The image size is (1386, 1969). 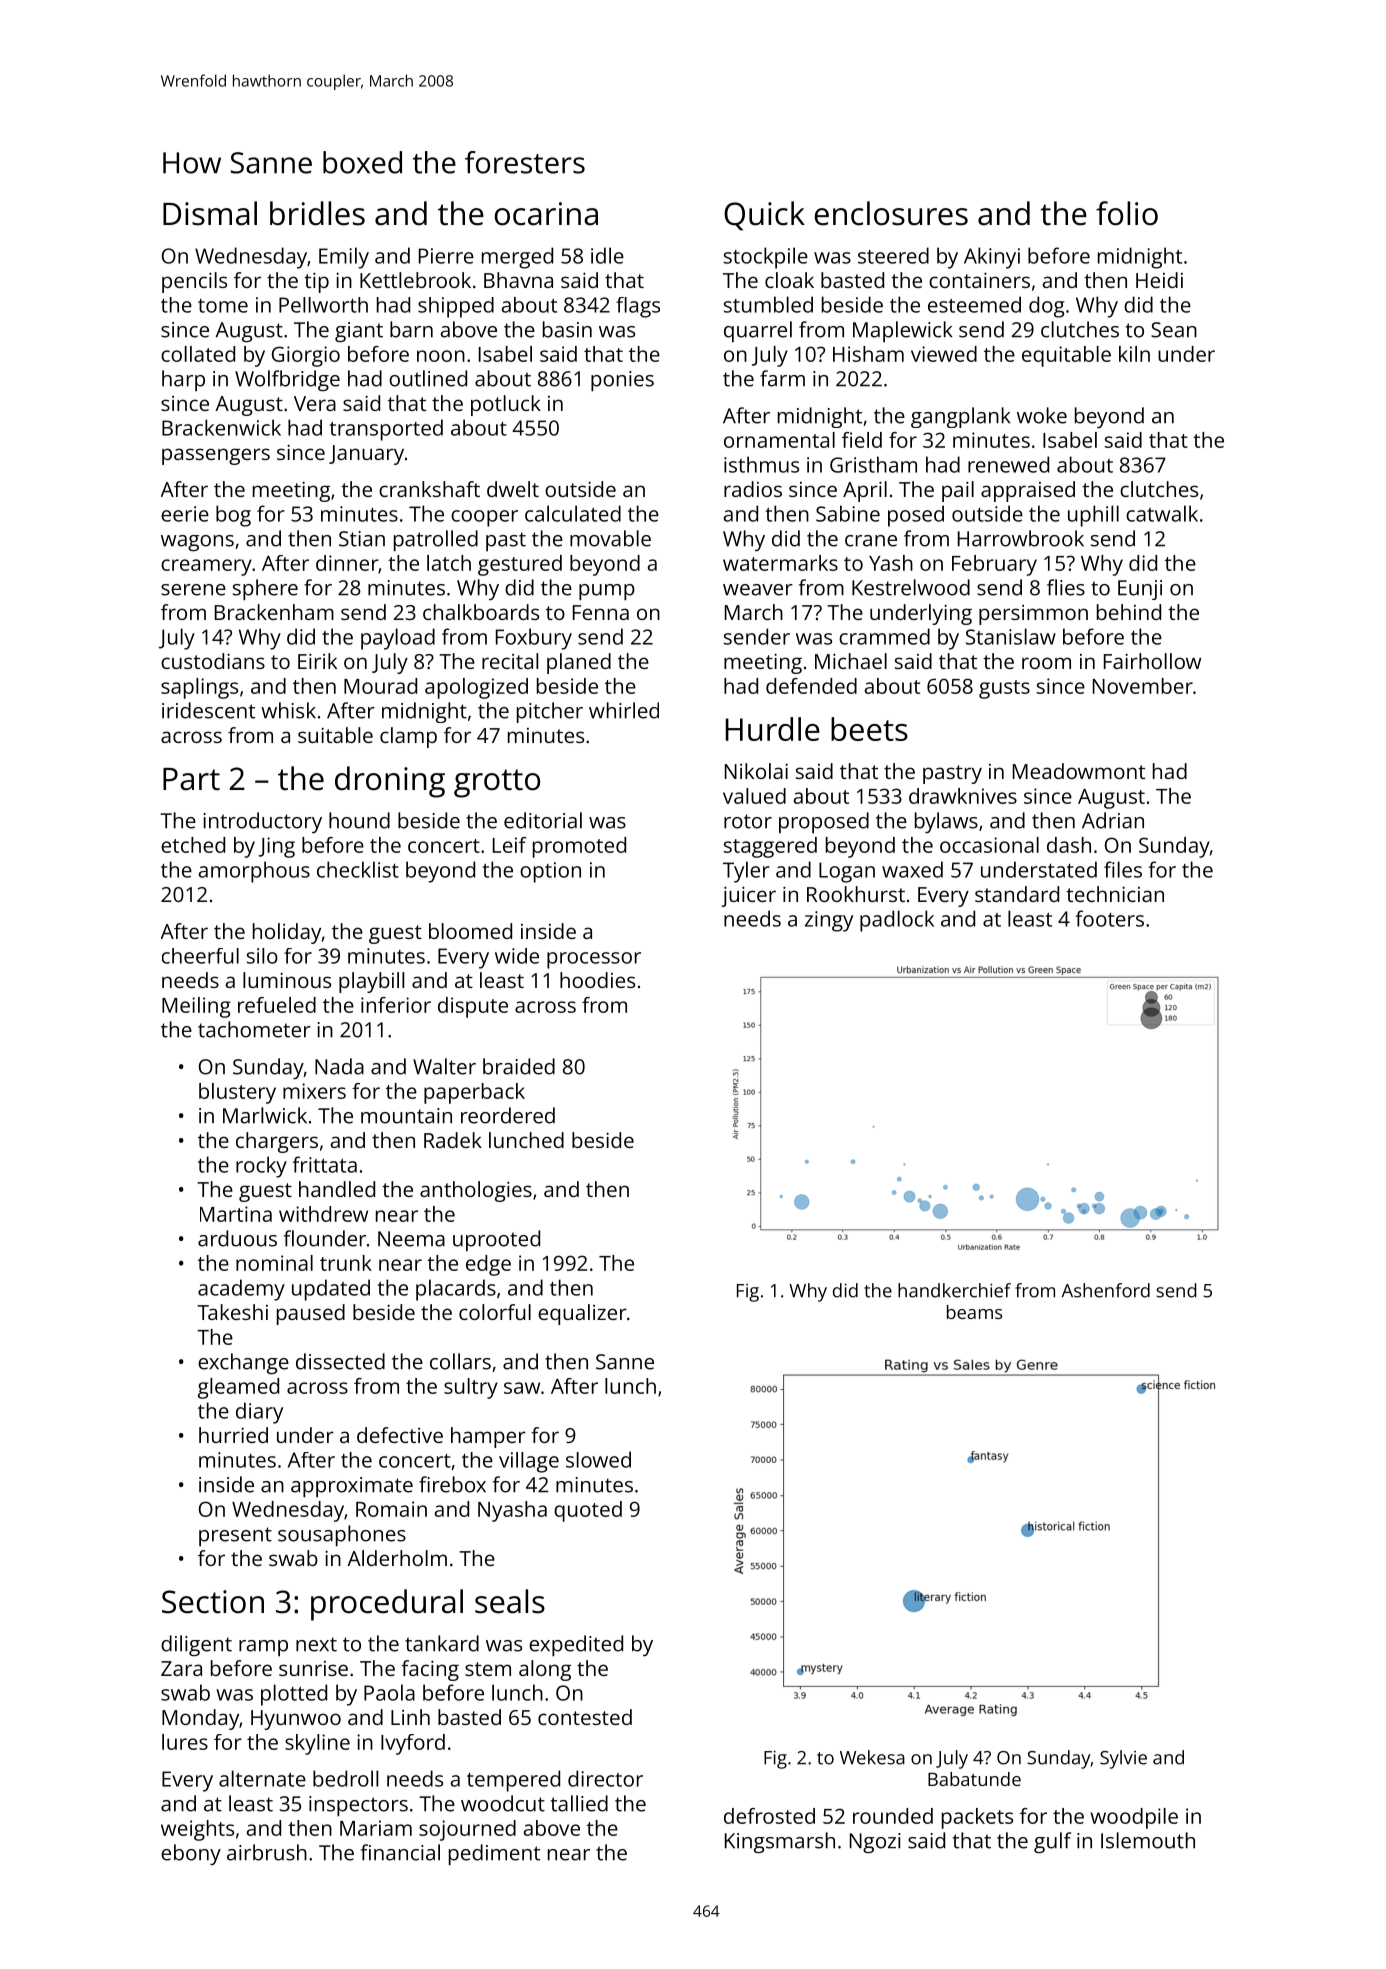 I want to click on expedited, so click(x=576, y=1645).
